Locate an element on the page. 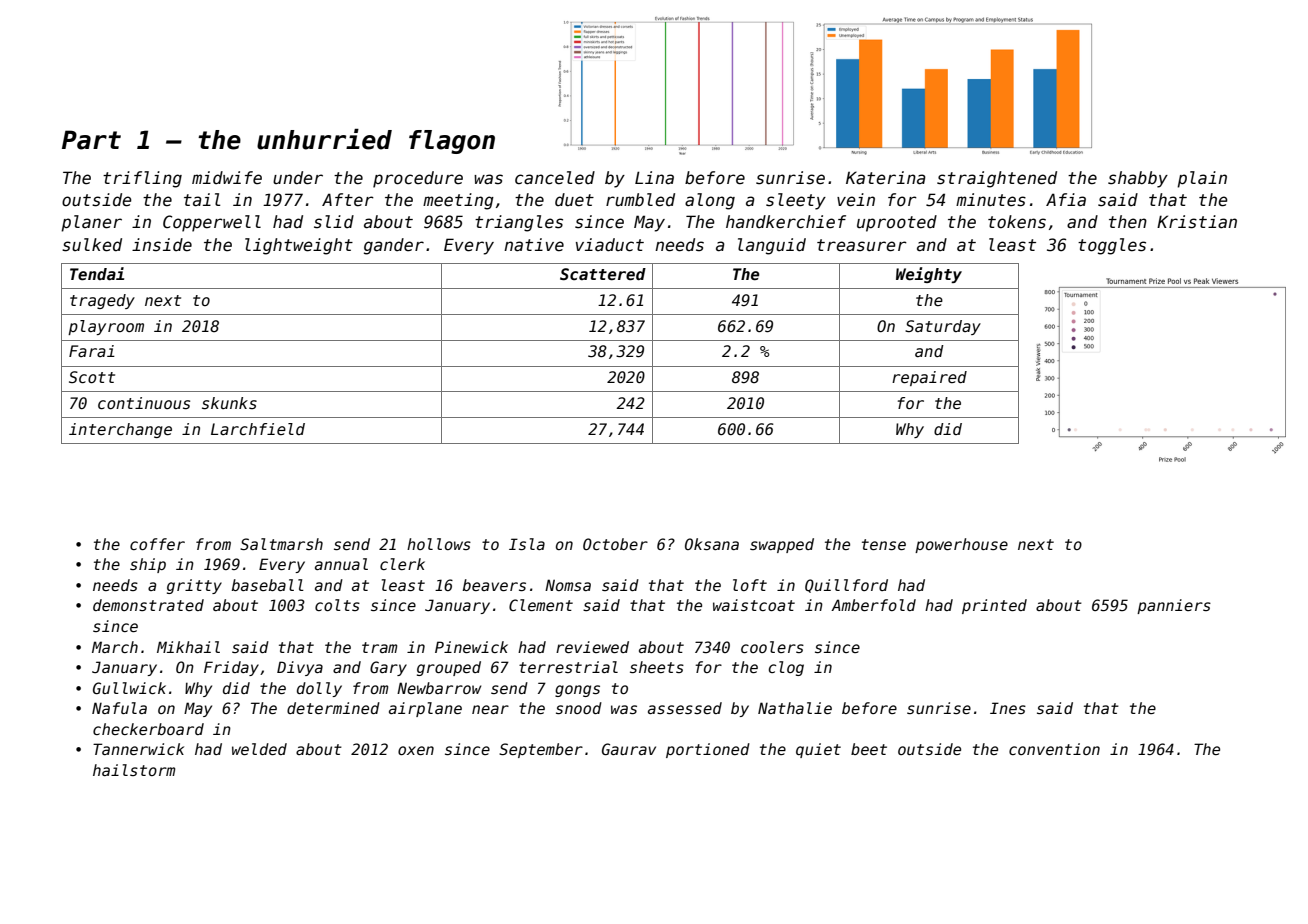 The width and height of the page is (1308, 924). oxen is located at coordinates (416, 750).
